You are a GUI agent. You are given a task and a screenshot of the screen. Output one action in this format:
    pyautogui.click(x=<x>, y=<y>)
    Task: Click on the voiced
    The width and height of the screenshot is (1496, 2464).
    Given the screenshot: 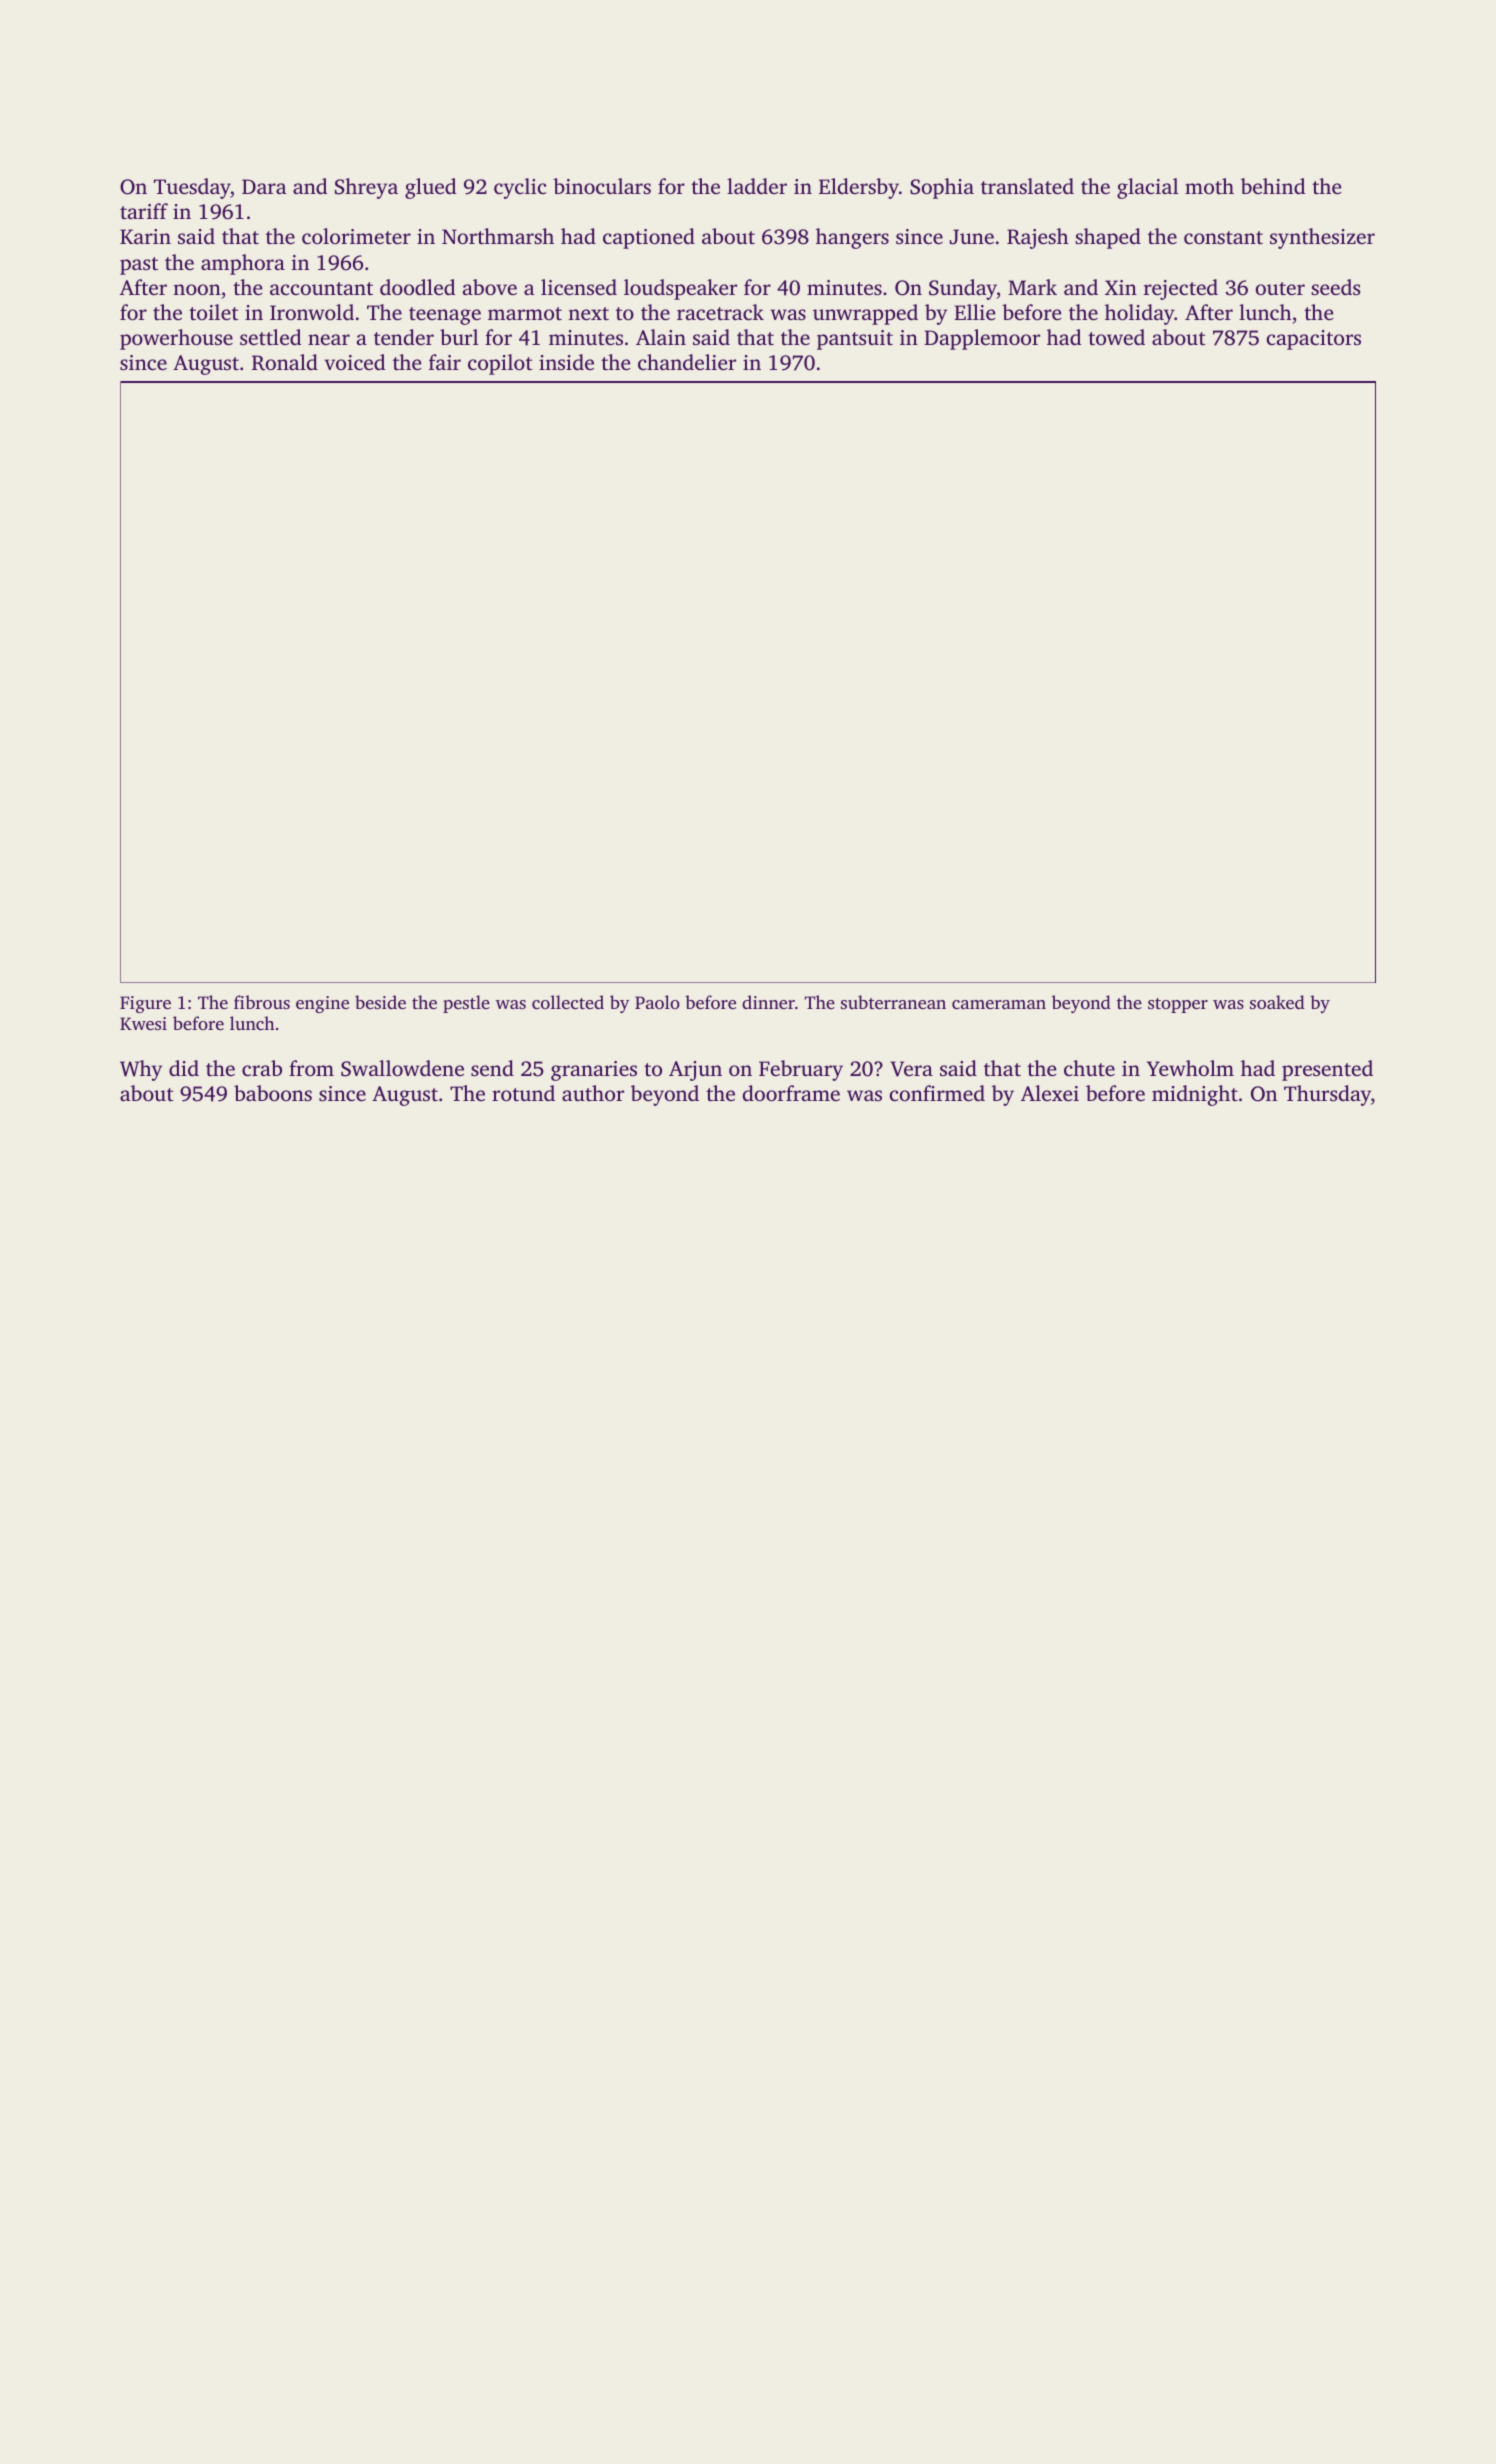 What is the action you would take?
    pyautogui.click(x=354, y=362)
